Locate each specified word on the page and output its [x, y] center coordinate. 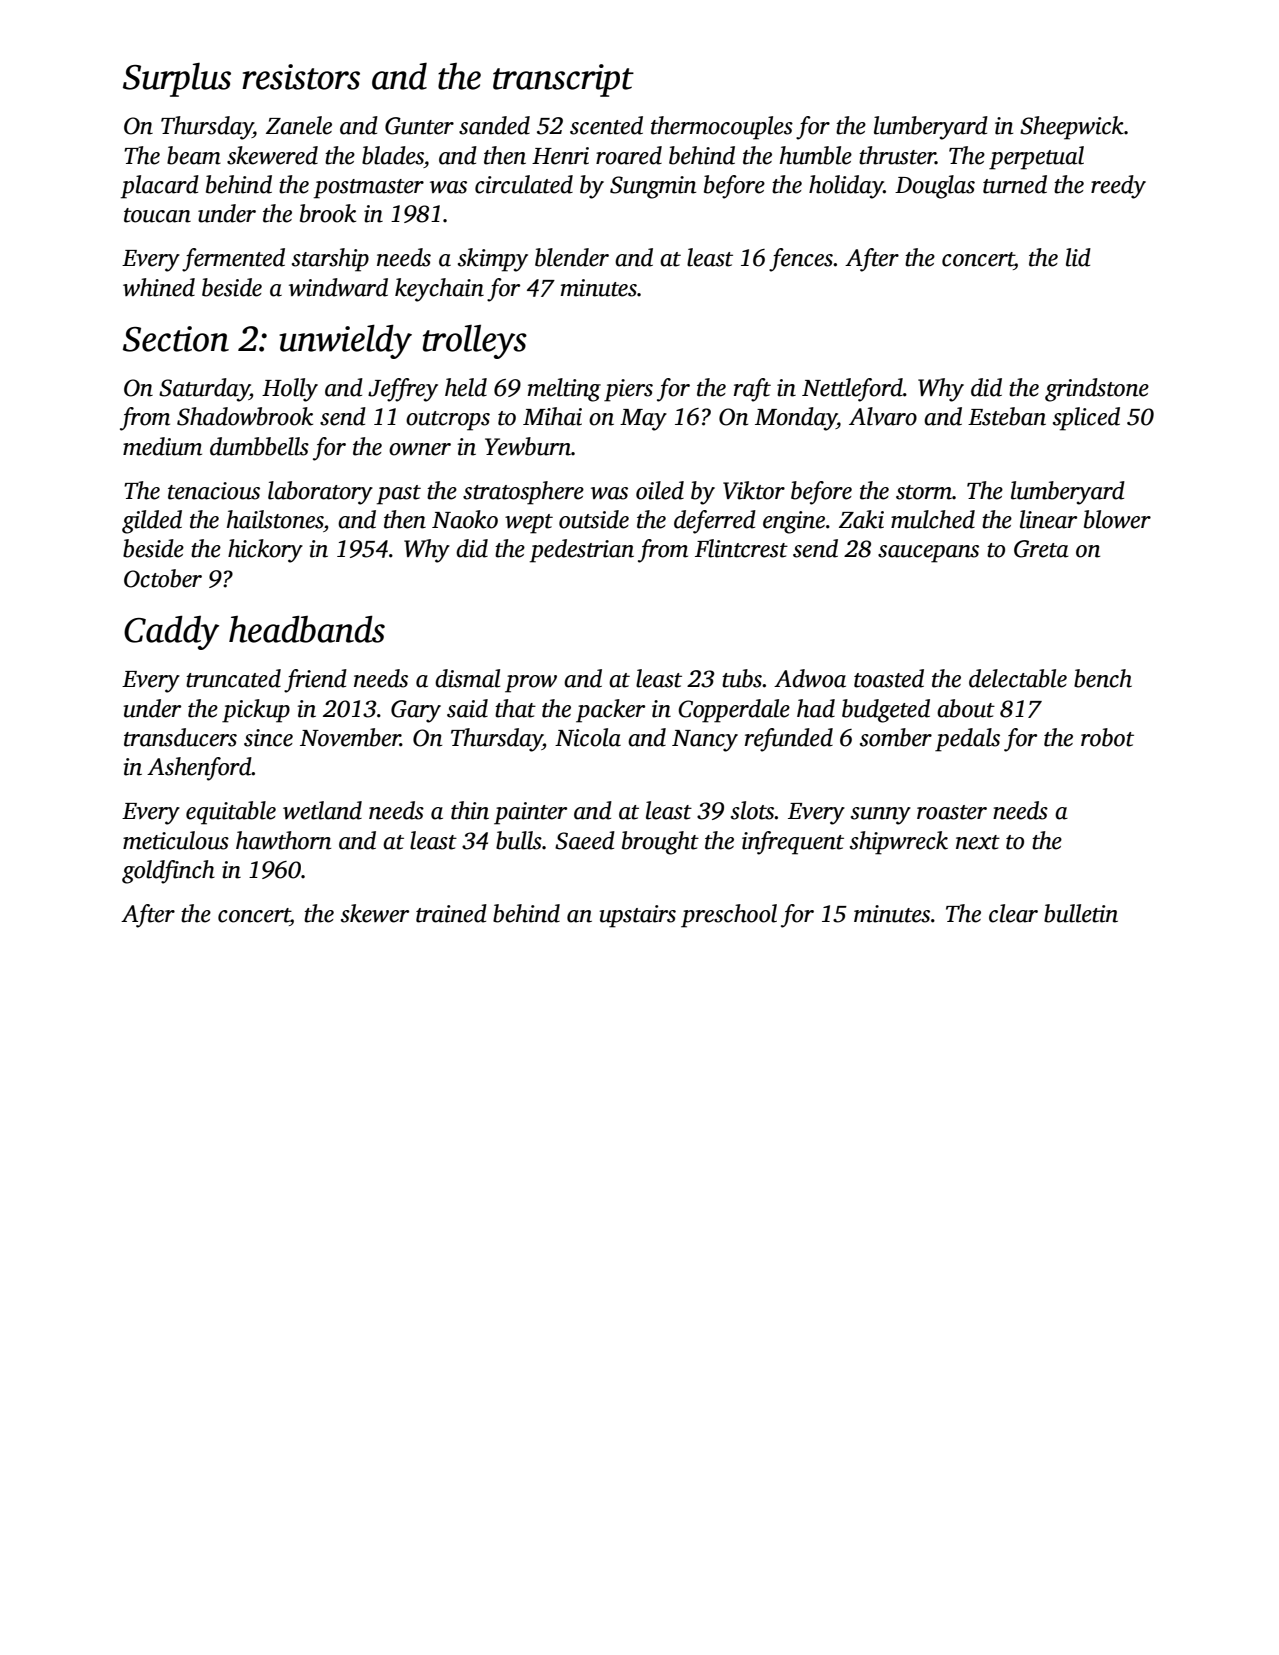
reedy [1118, 187]
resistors [301, 77]
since [268, 738]
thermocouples [722, 128]
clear [1013, 913]
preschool [729, 916]
